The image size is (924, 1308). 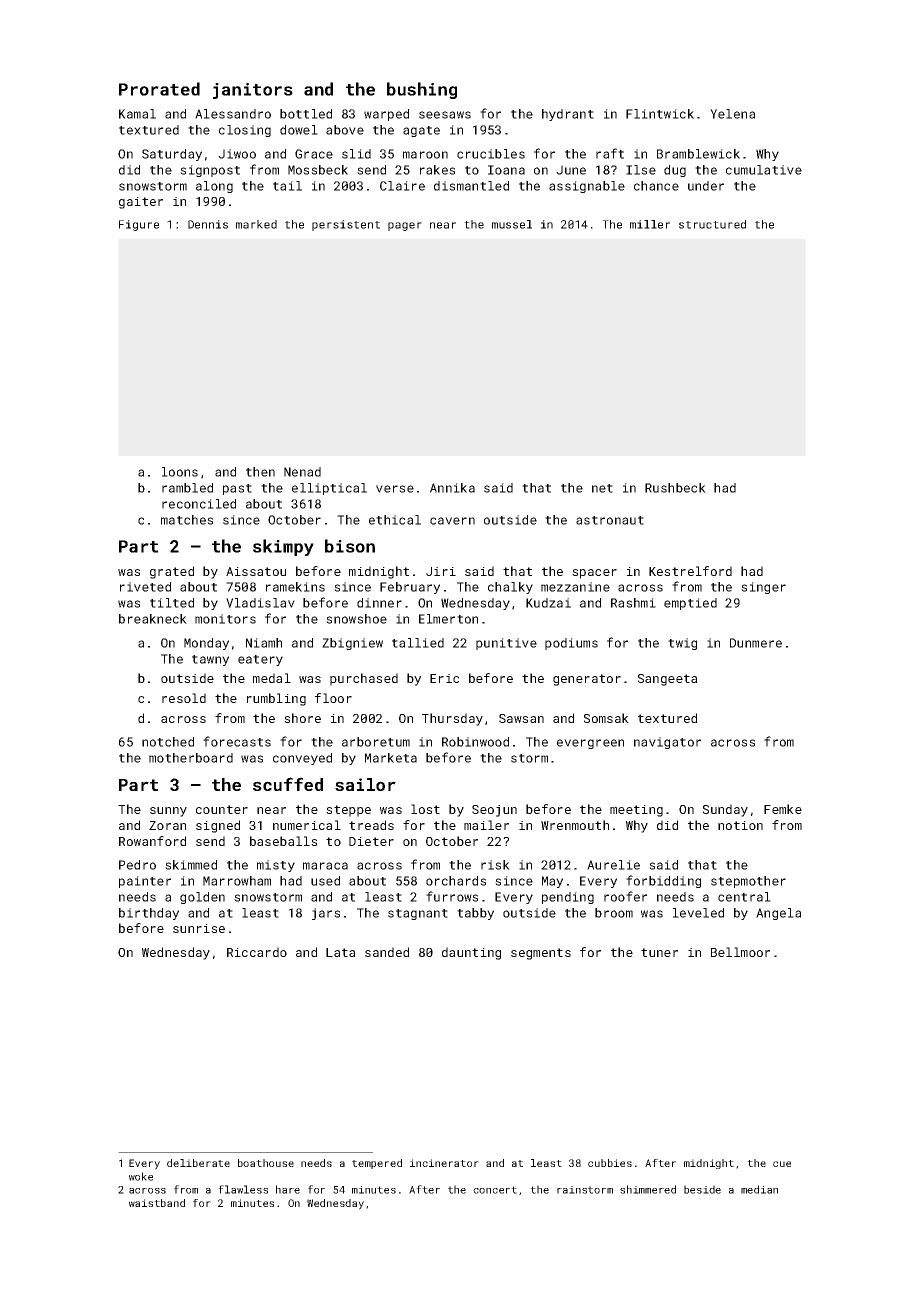 What do you see at coordinates (364, 679) in the page?
I see `purchased` at bounding box center [364, 679].
